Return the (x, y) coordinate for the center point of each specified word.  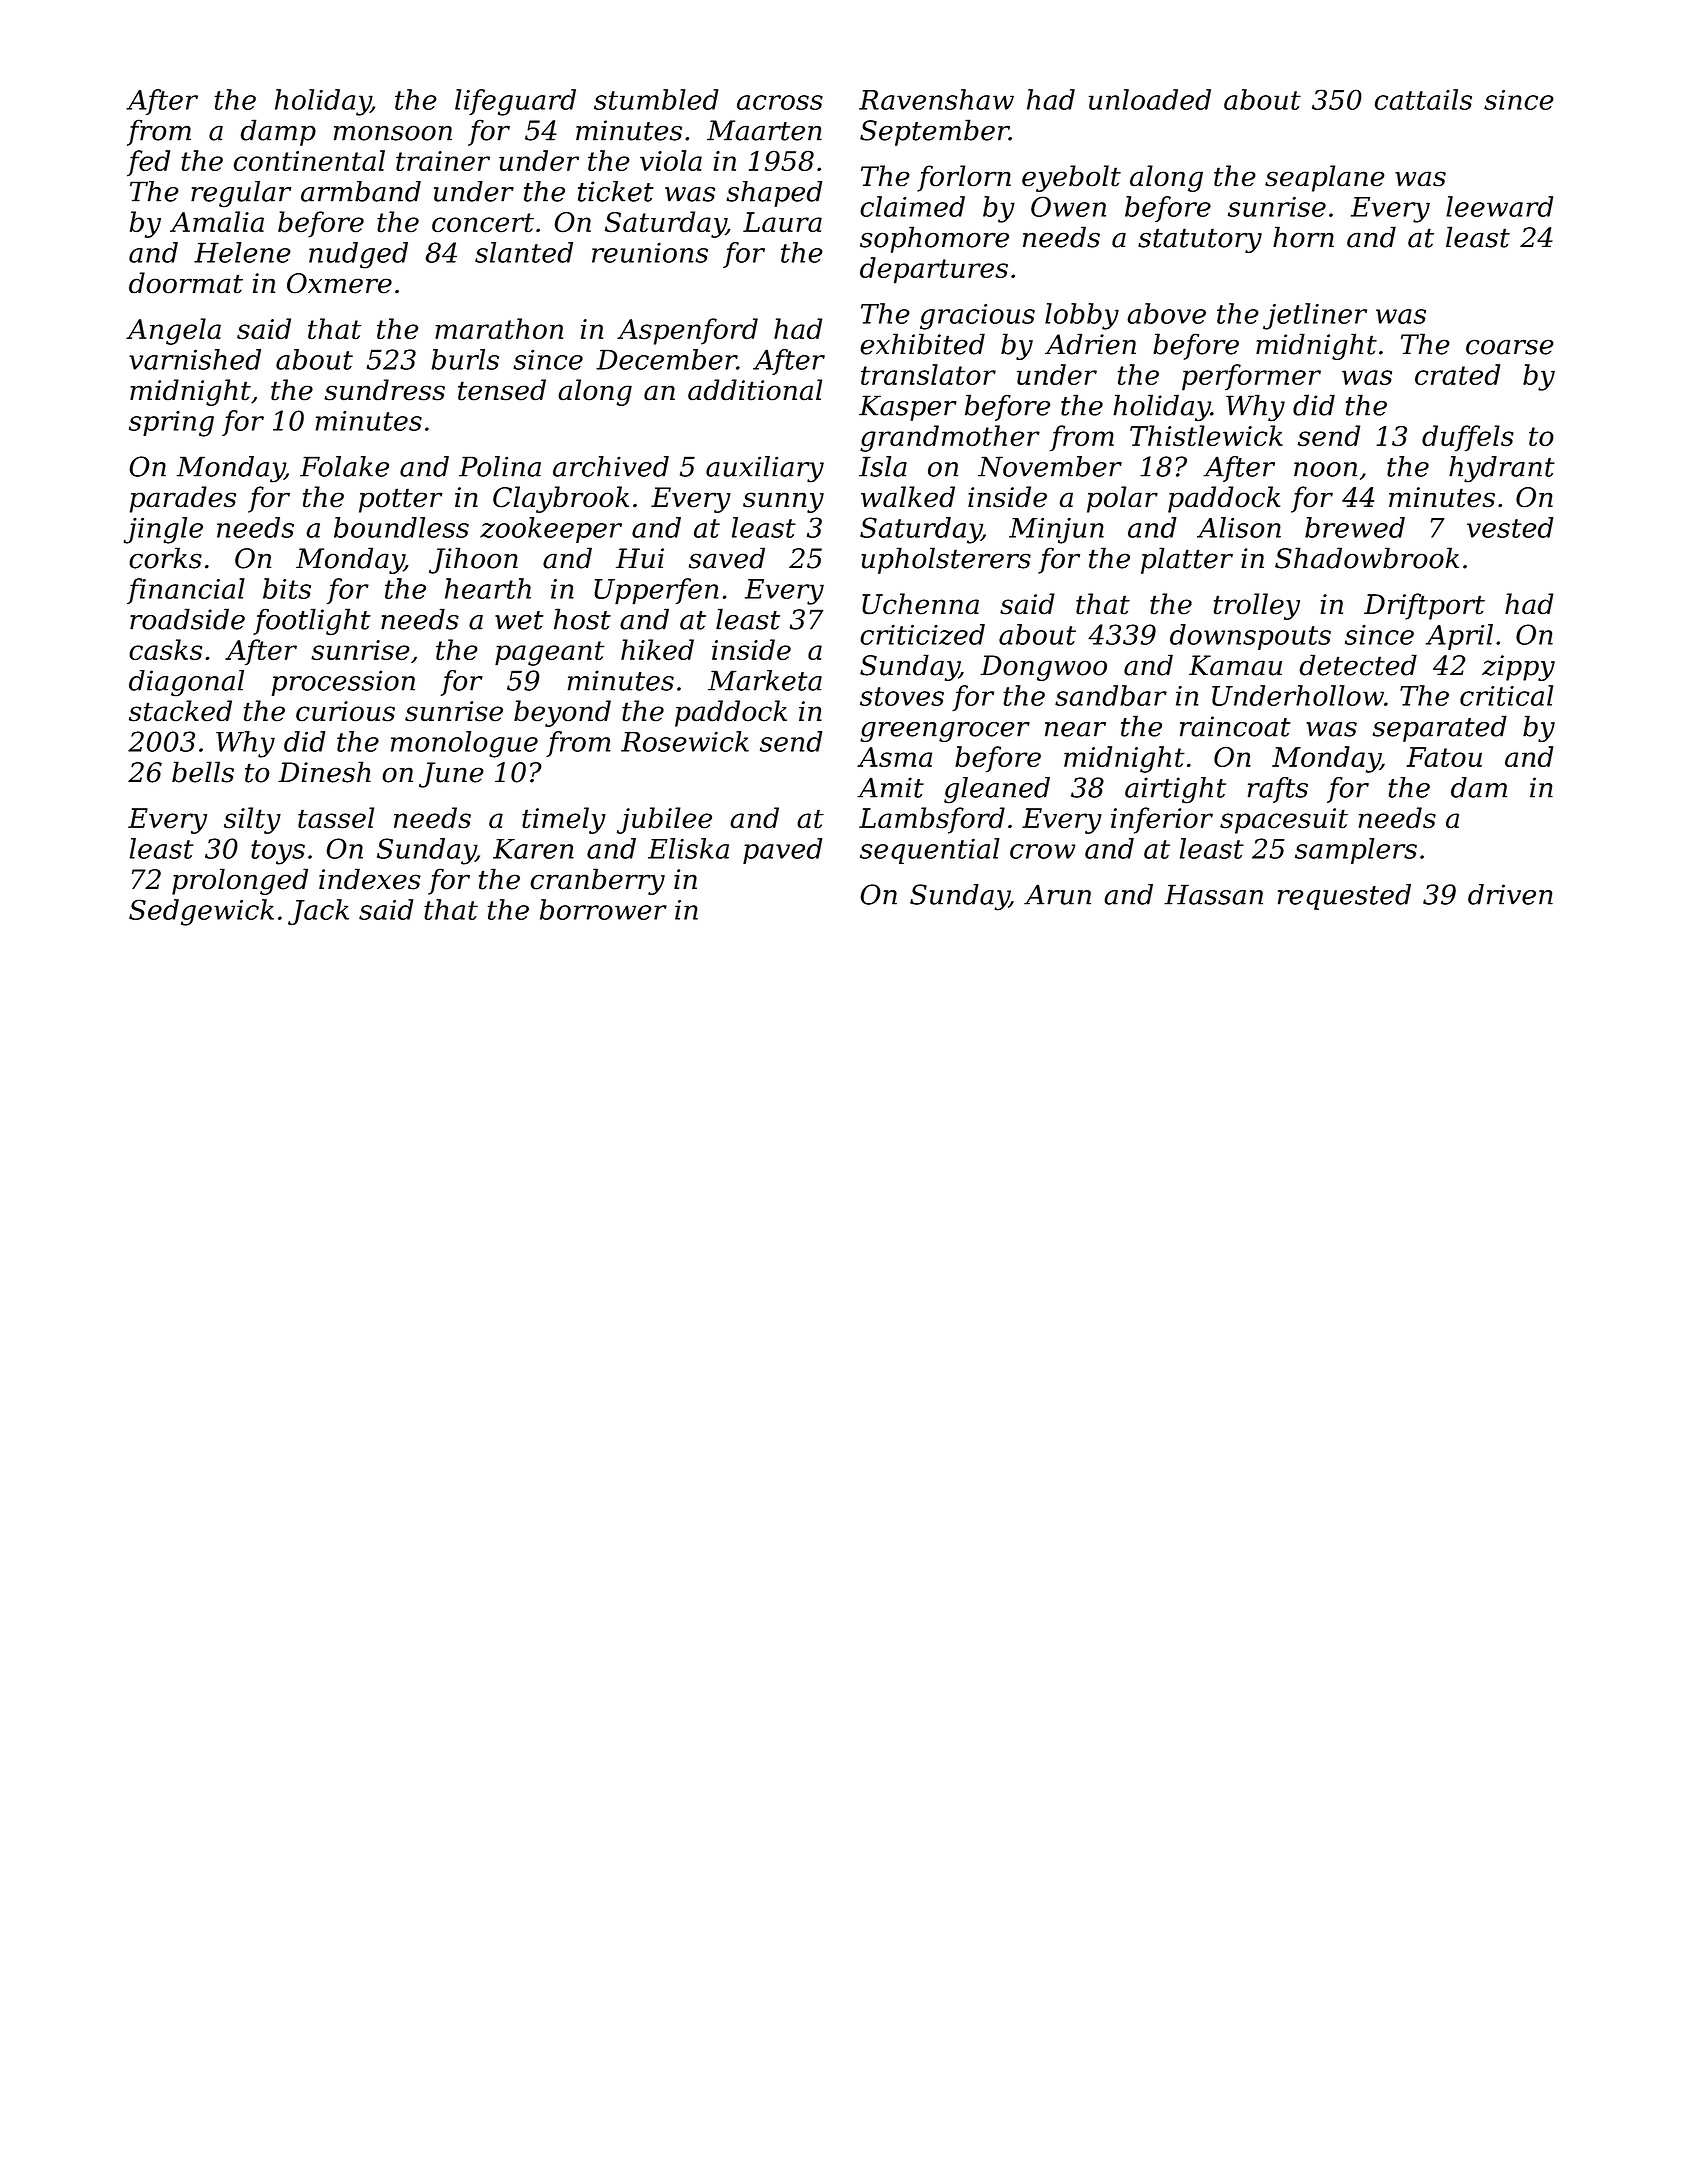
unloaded (1150, 99)
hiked (657, 649)
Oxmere (339, 283)
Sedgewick (201, 912)
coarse (1510, 347)
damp (278, 132)
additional (755, 390)
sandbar (1111, 695)
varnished (195, 359)
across (780, 102)
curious (345, 711)
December (666, 359)
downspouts (1250, 637)
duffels (1468, 438)
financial (186, 591)
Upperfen (656, 591)
